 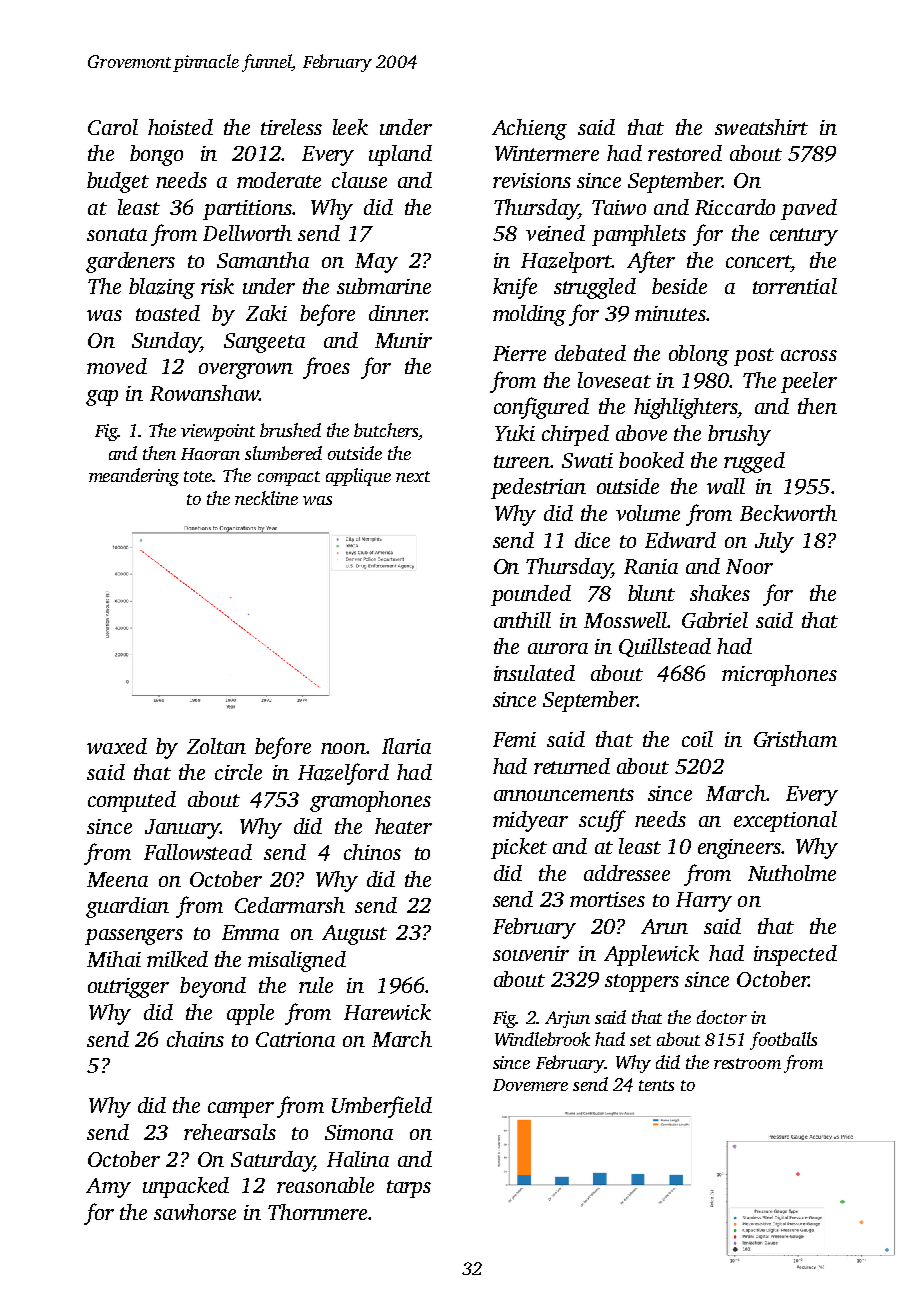 What do you see at coordinates (656, 1085) in the image?
I see `tents` at bounding box center [656, 1085].
